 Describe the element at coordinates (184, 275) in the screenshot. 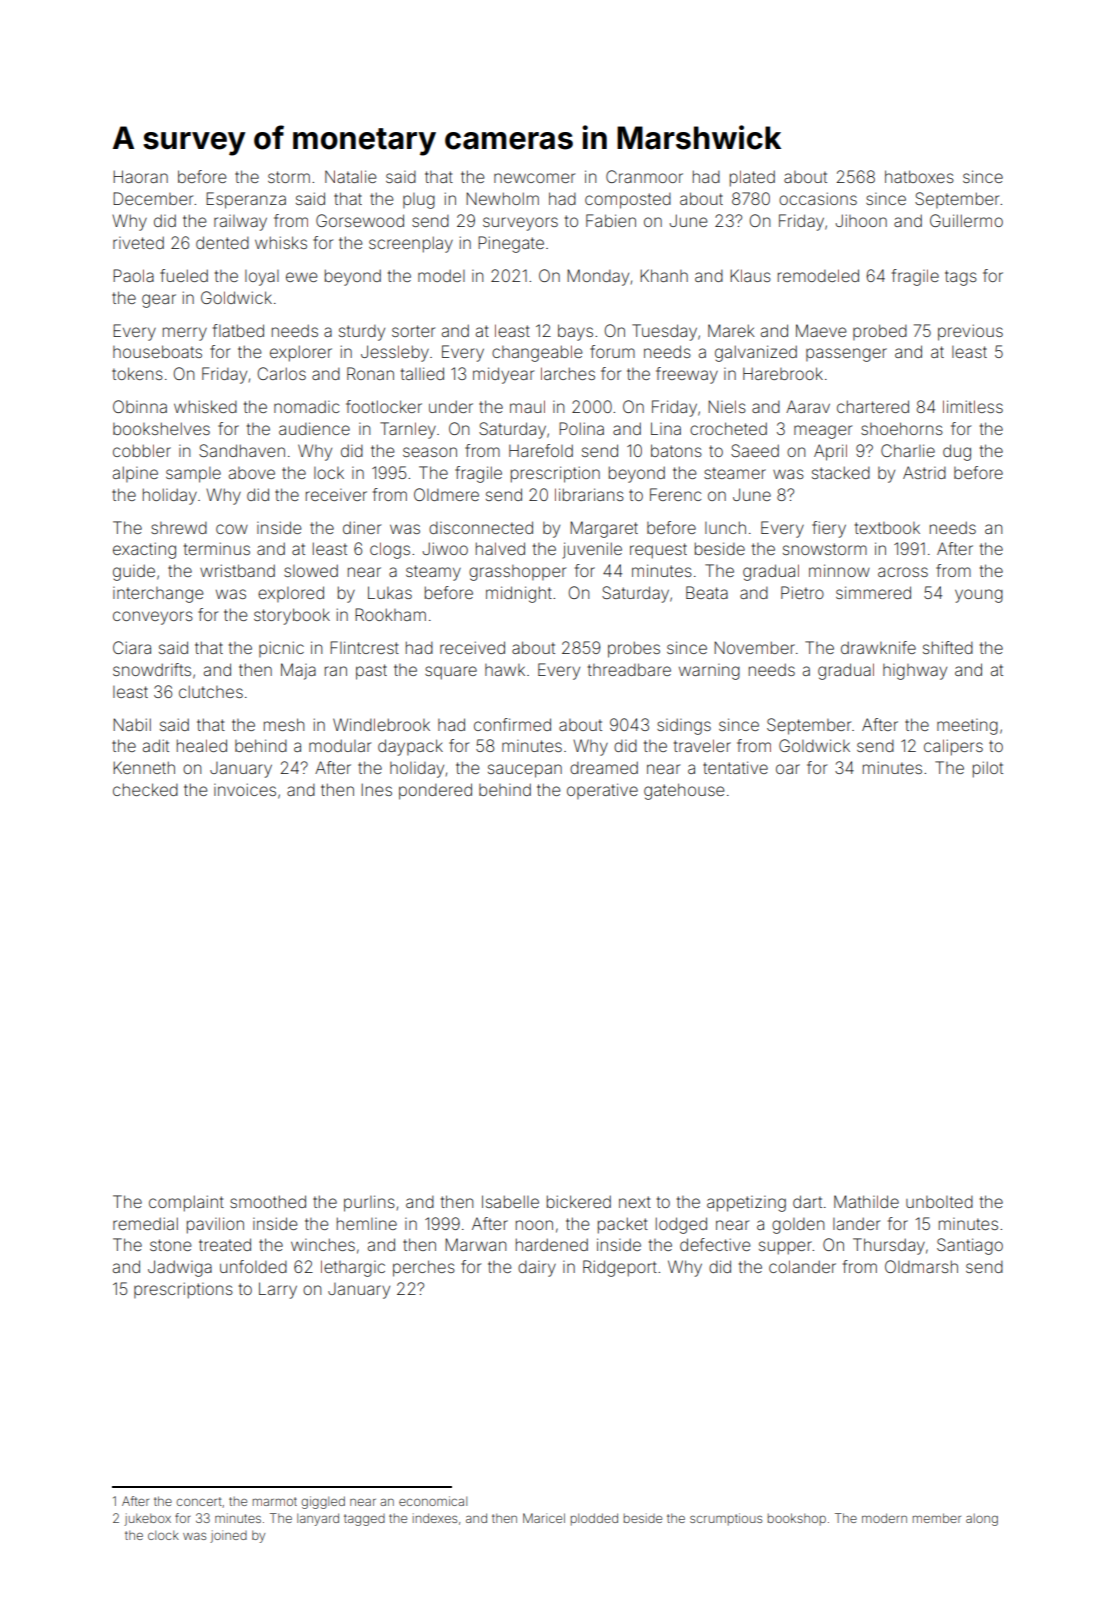

I see `fueled` at that location.
